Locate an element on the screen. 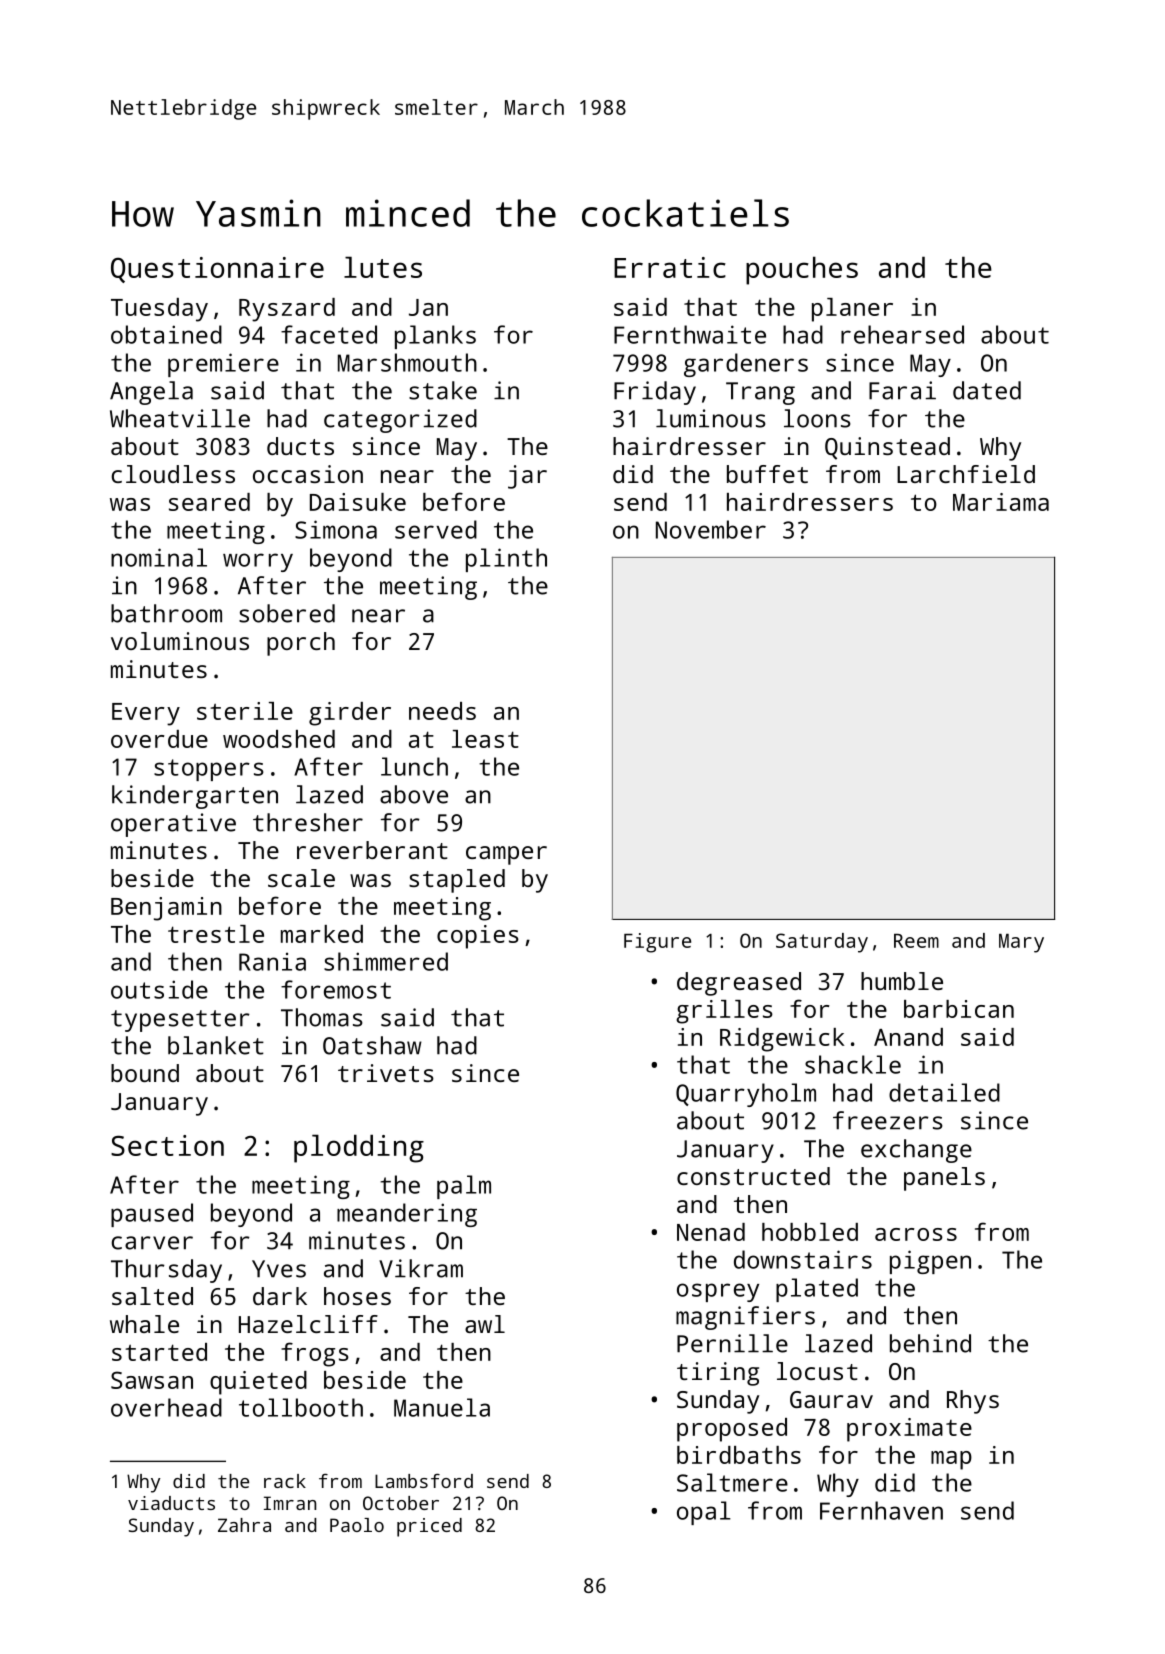  osprey is located at coordinates (718, 1292).
